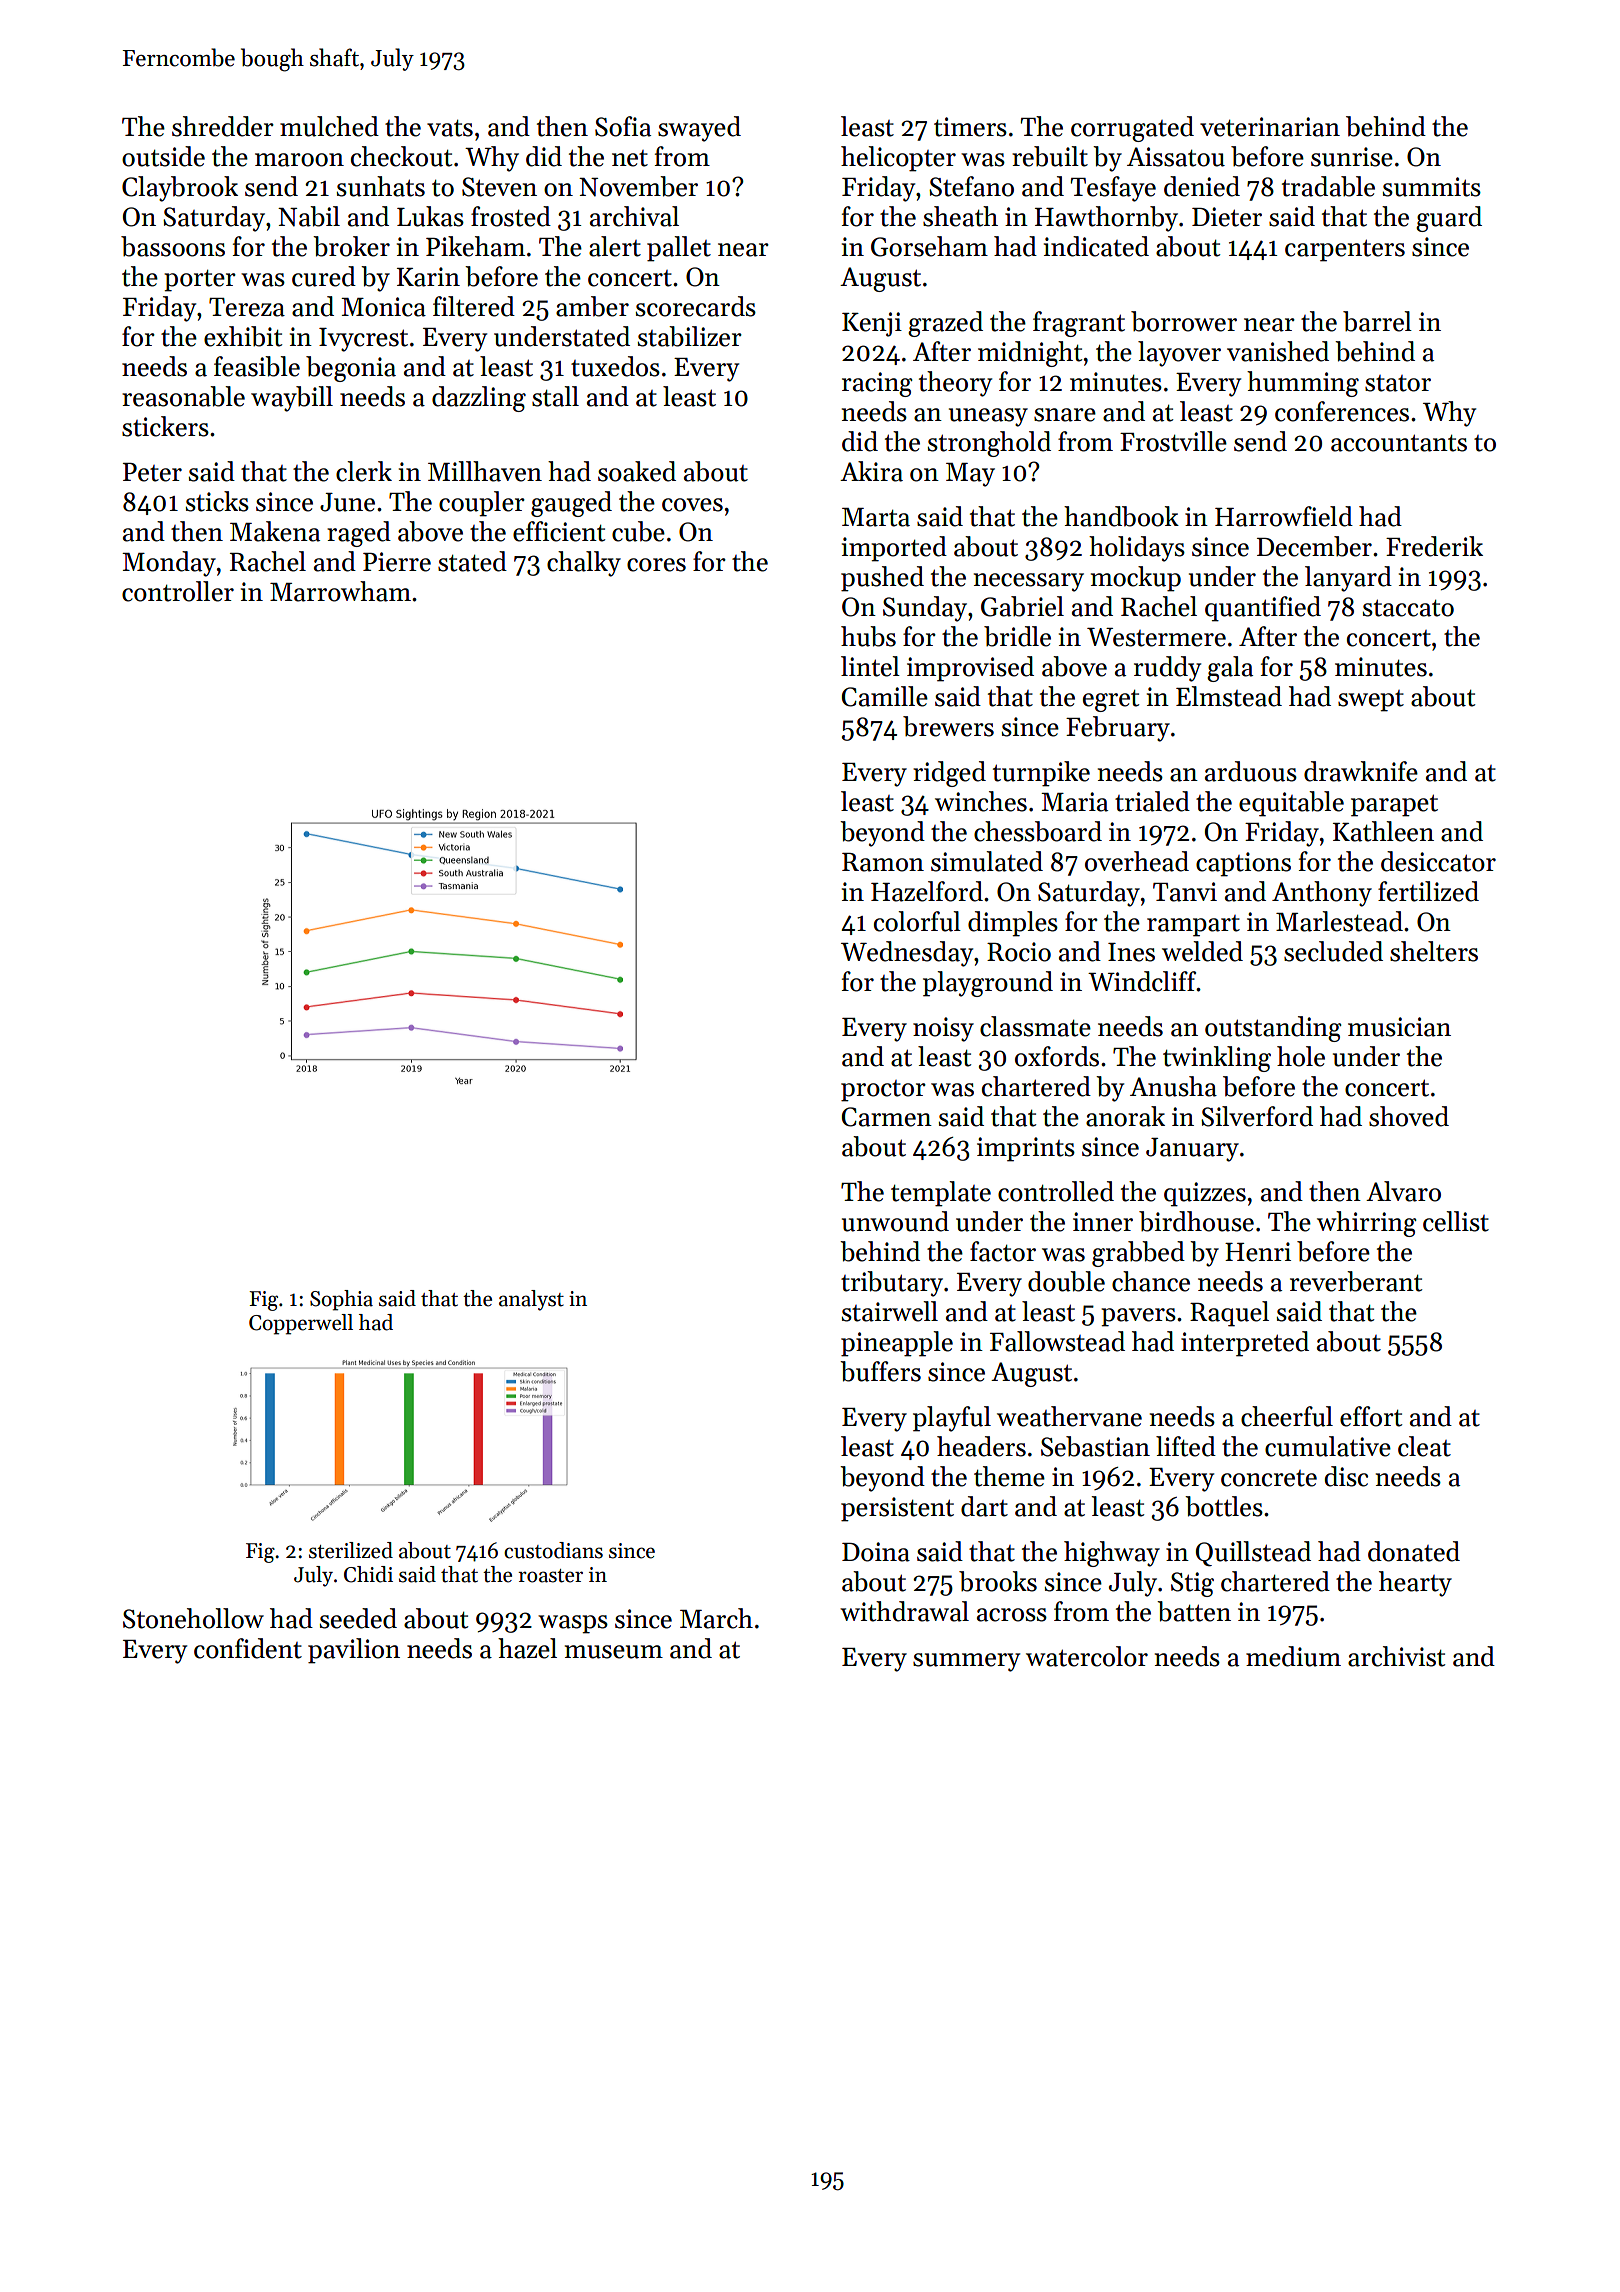  I want to click on controller, so click(178, 591).
